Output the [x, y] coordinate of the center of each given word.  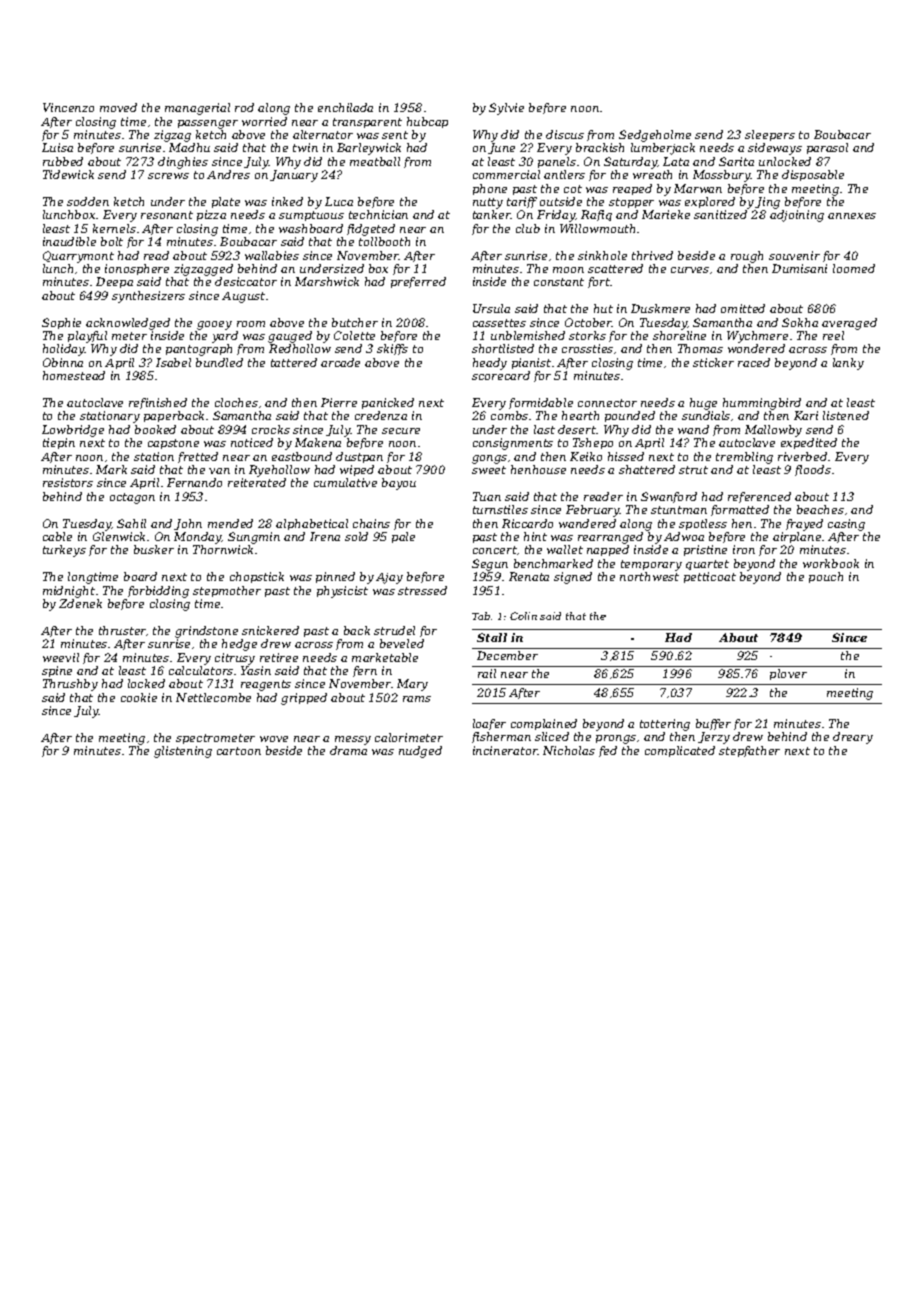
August [243, 297]
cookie [139, 697]
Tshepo [593, 443]
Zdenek [80, 603]
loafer [489, 724]
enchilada [345, 107]
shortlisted [503, 348]
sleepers [770, 135]
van [219, 471]
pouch [826, 577]
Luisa [57, 147]
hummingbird [762, 404]
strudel [394, 630]
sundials [706, 415]
